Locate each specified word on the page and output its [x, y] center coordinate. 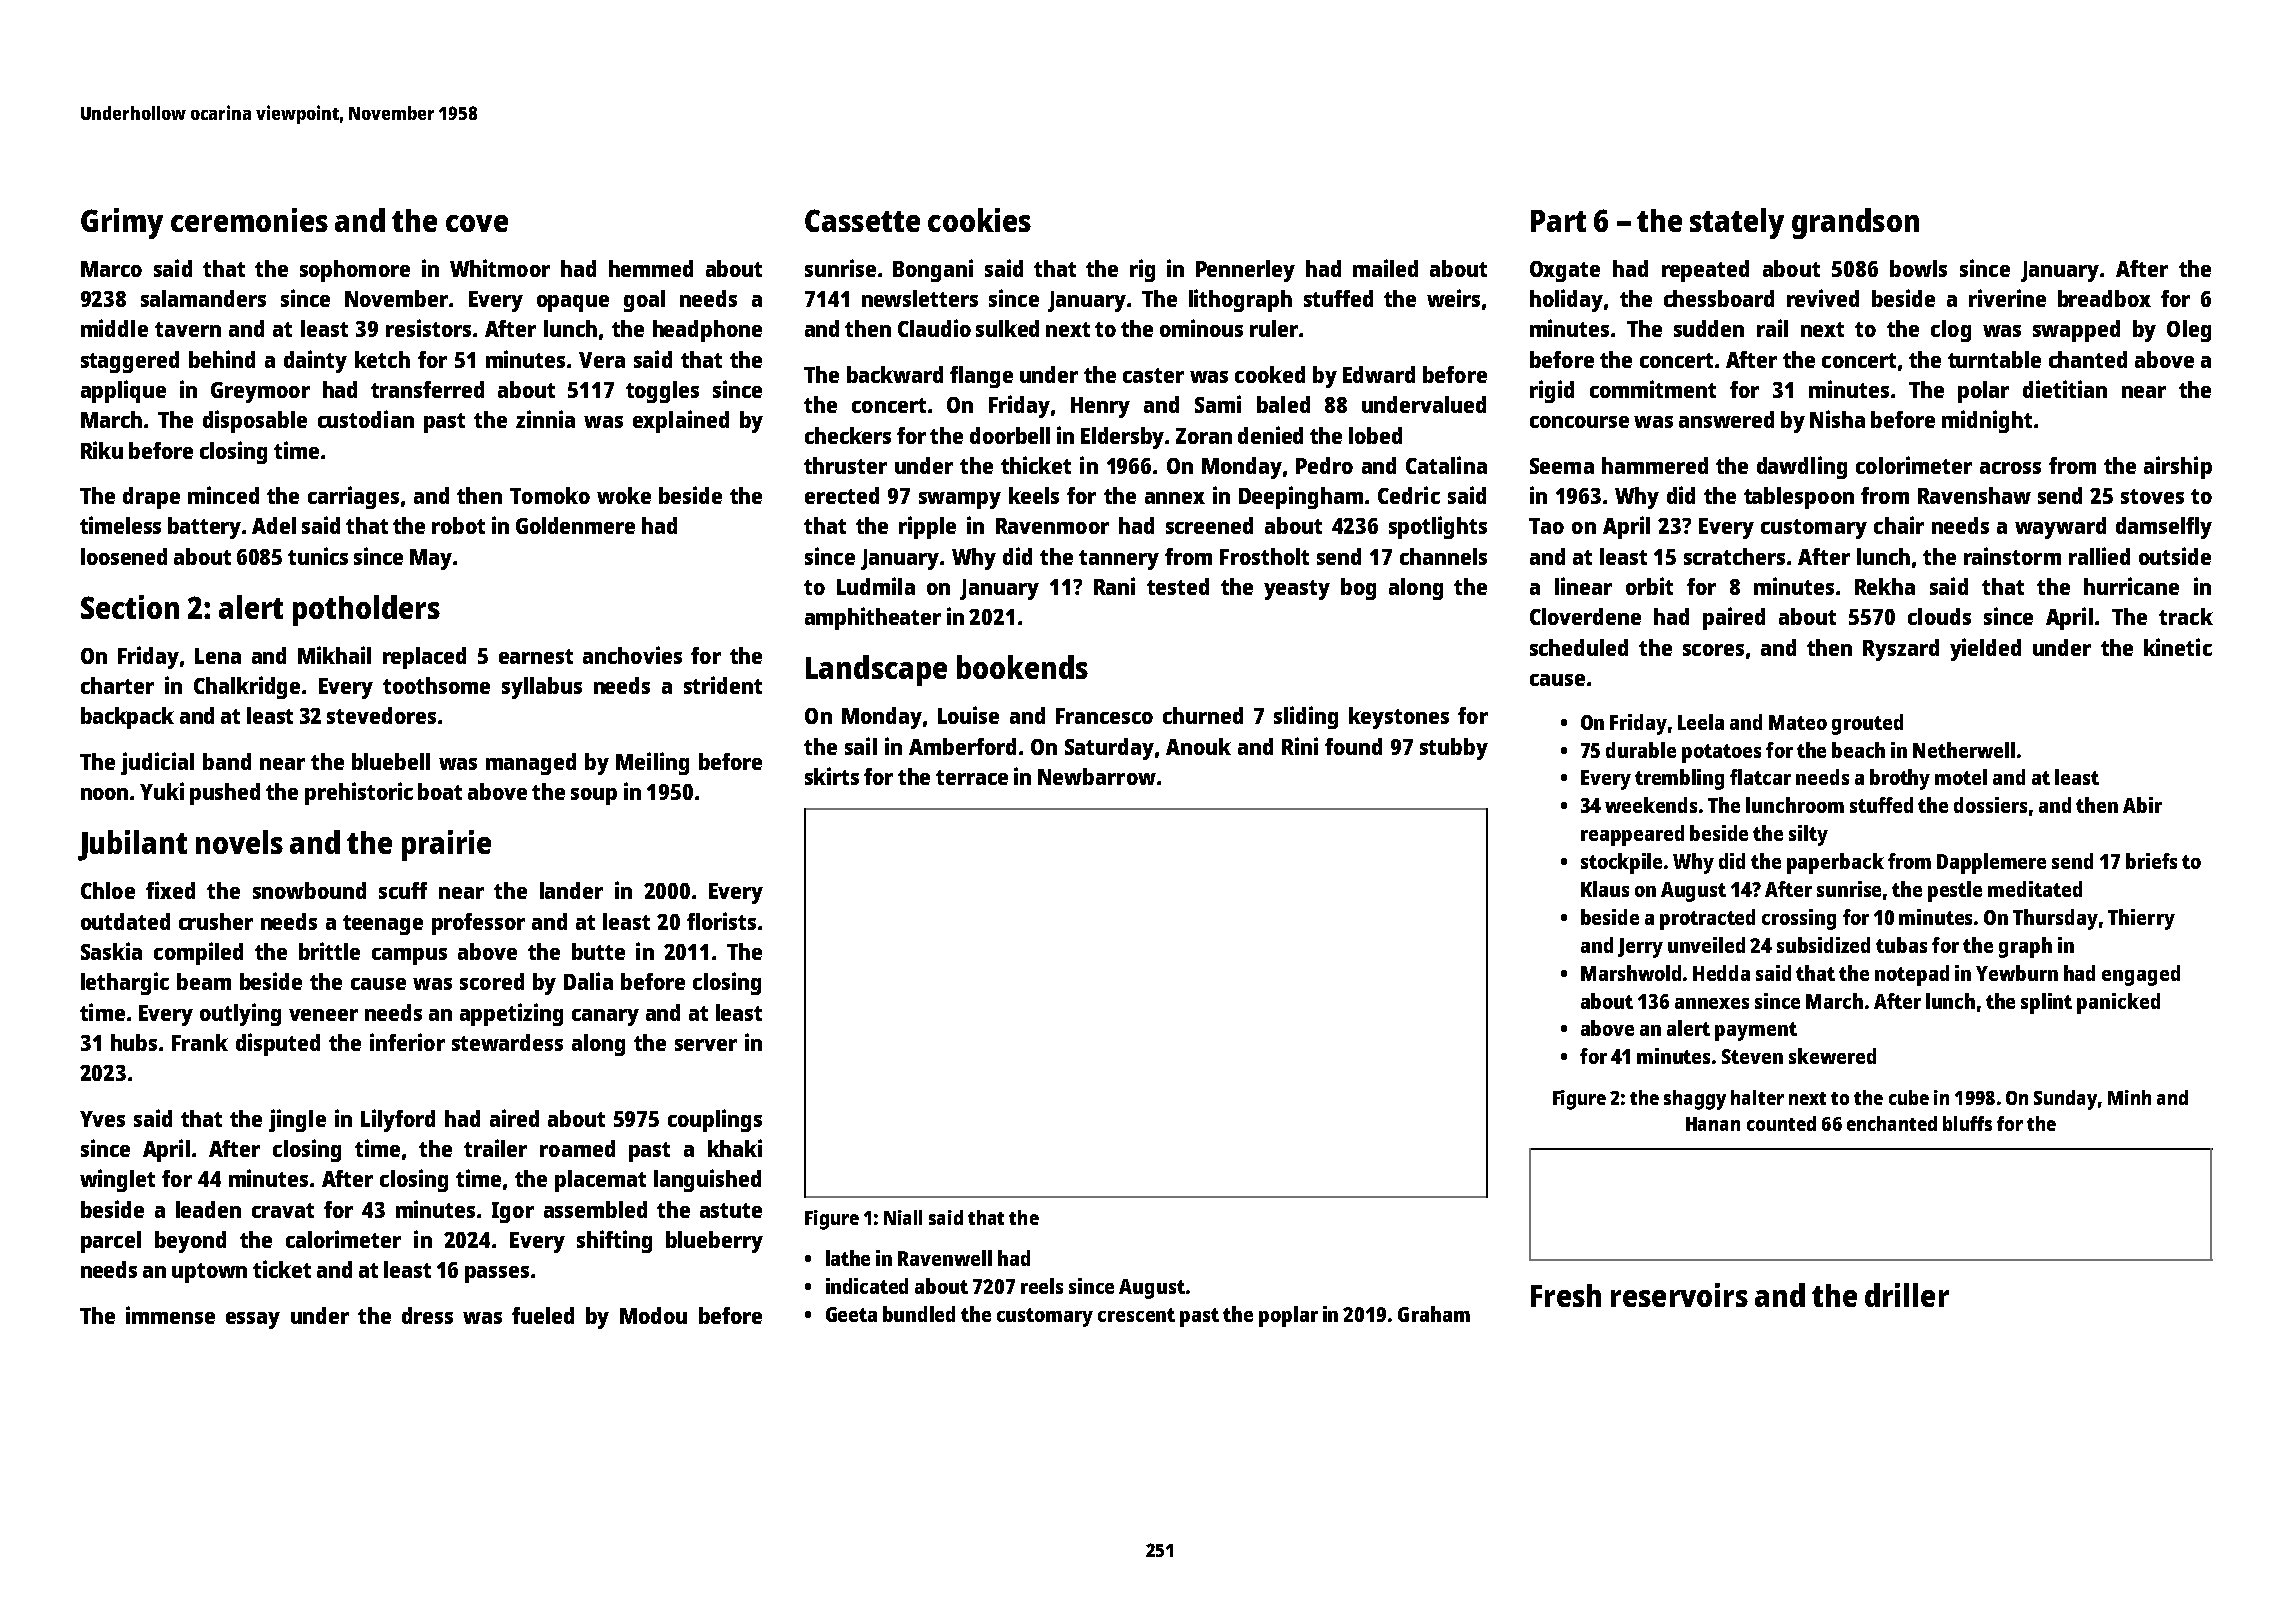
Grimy [122, 223]
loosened [124, 556]
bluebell [391, 761]
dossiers [1990, 805]
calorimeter [343, 1239]
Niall [903, 1217]
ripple [927, 527]
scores [1713, 650]
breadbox [2104, 298]
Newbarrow [1097, 776]
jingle [297, 1120]
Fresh [1566, 1295]
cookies [979, 220]
